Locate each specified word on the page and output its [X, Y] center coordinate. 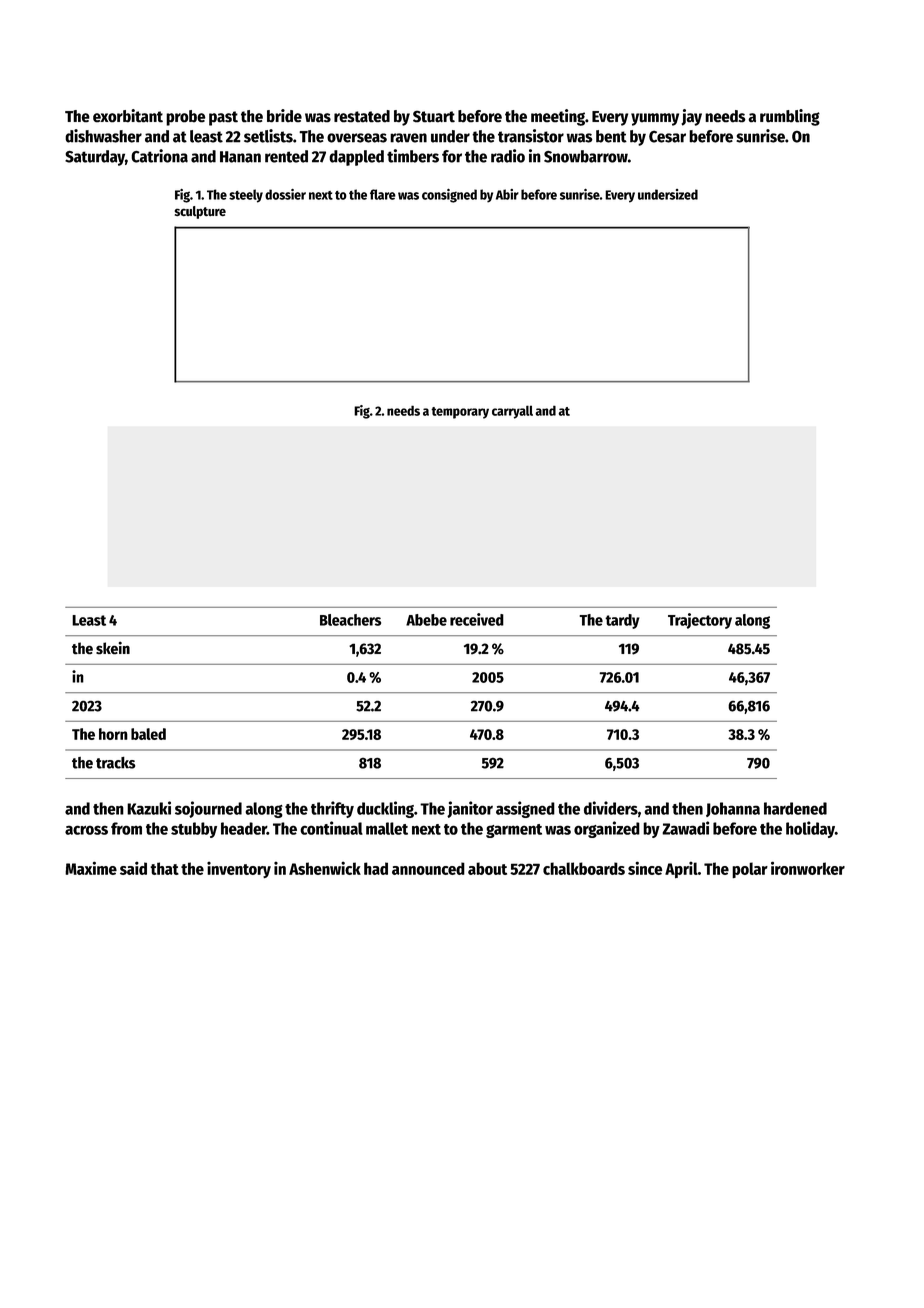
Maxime [91, 868]
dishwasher [103, 136]
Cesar [667, 136]
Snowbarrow [586, 156]
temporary [460, 413]
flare [383, 194]
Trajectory [700, 621]
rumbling [790, 117]
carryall [512, 412]
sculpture [200, 212]
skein [113, 647]
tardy [622, 621]
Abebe [426, 620]
